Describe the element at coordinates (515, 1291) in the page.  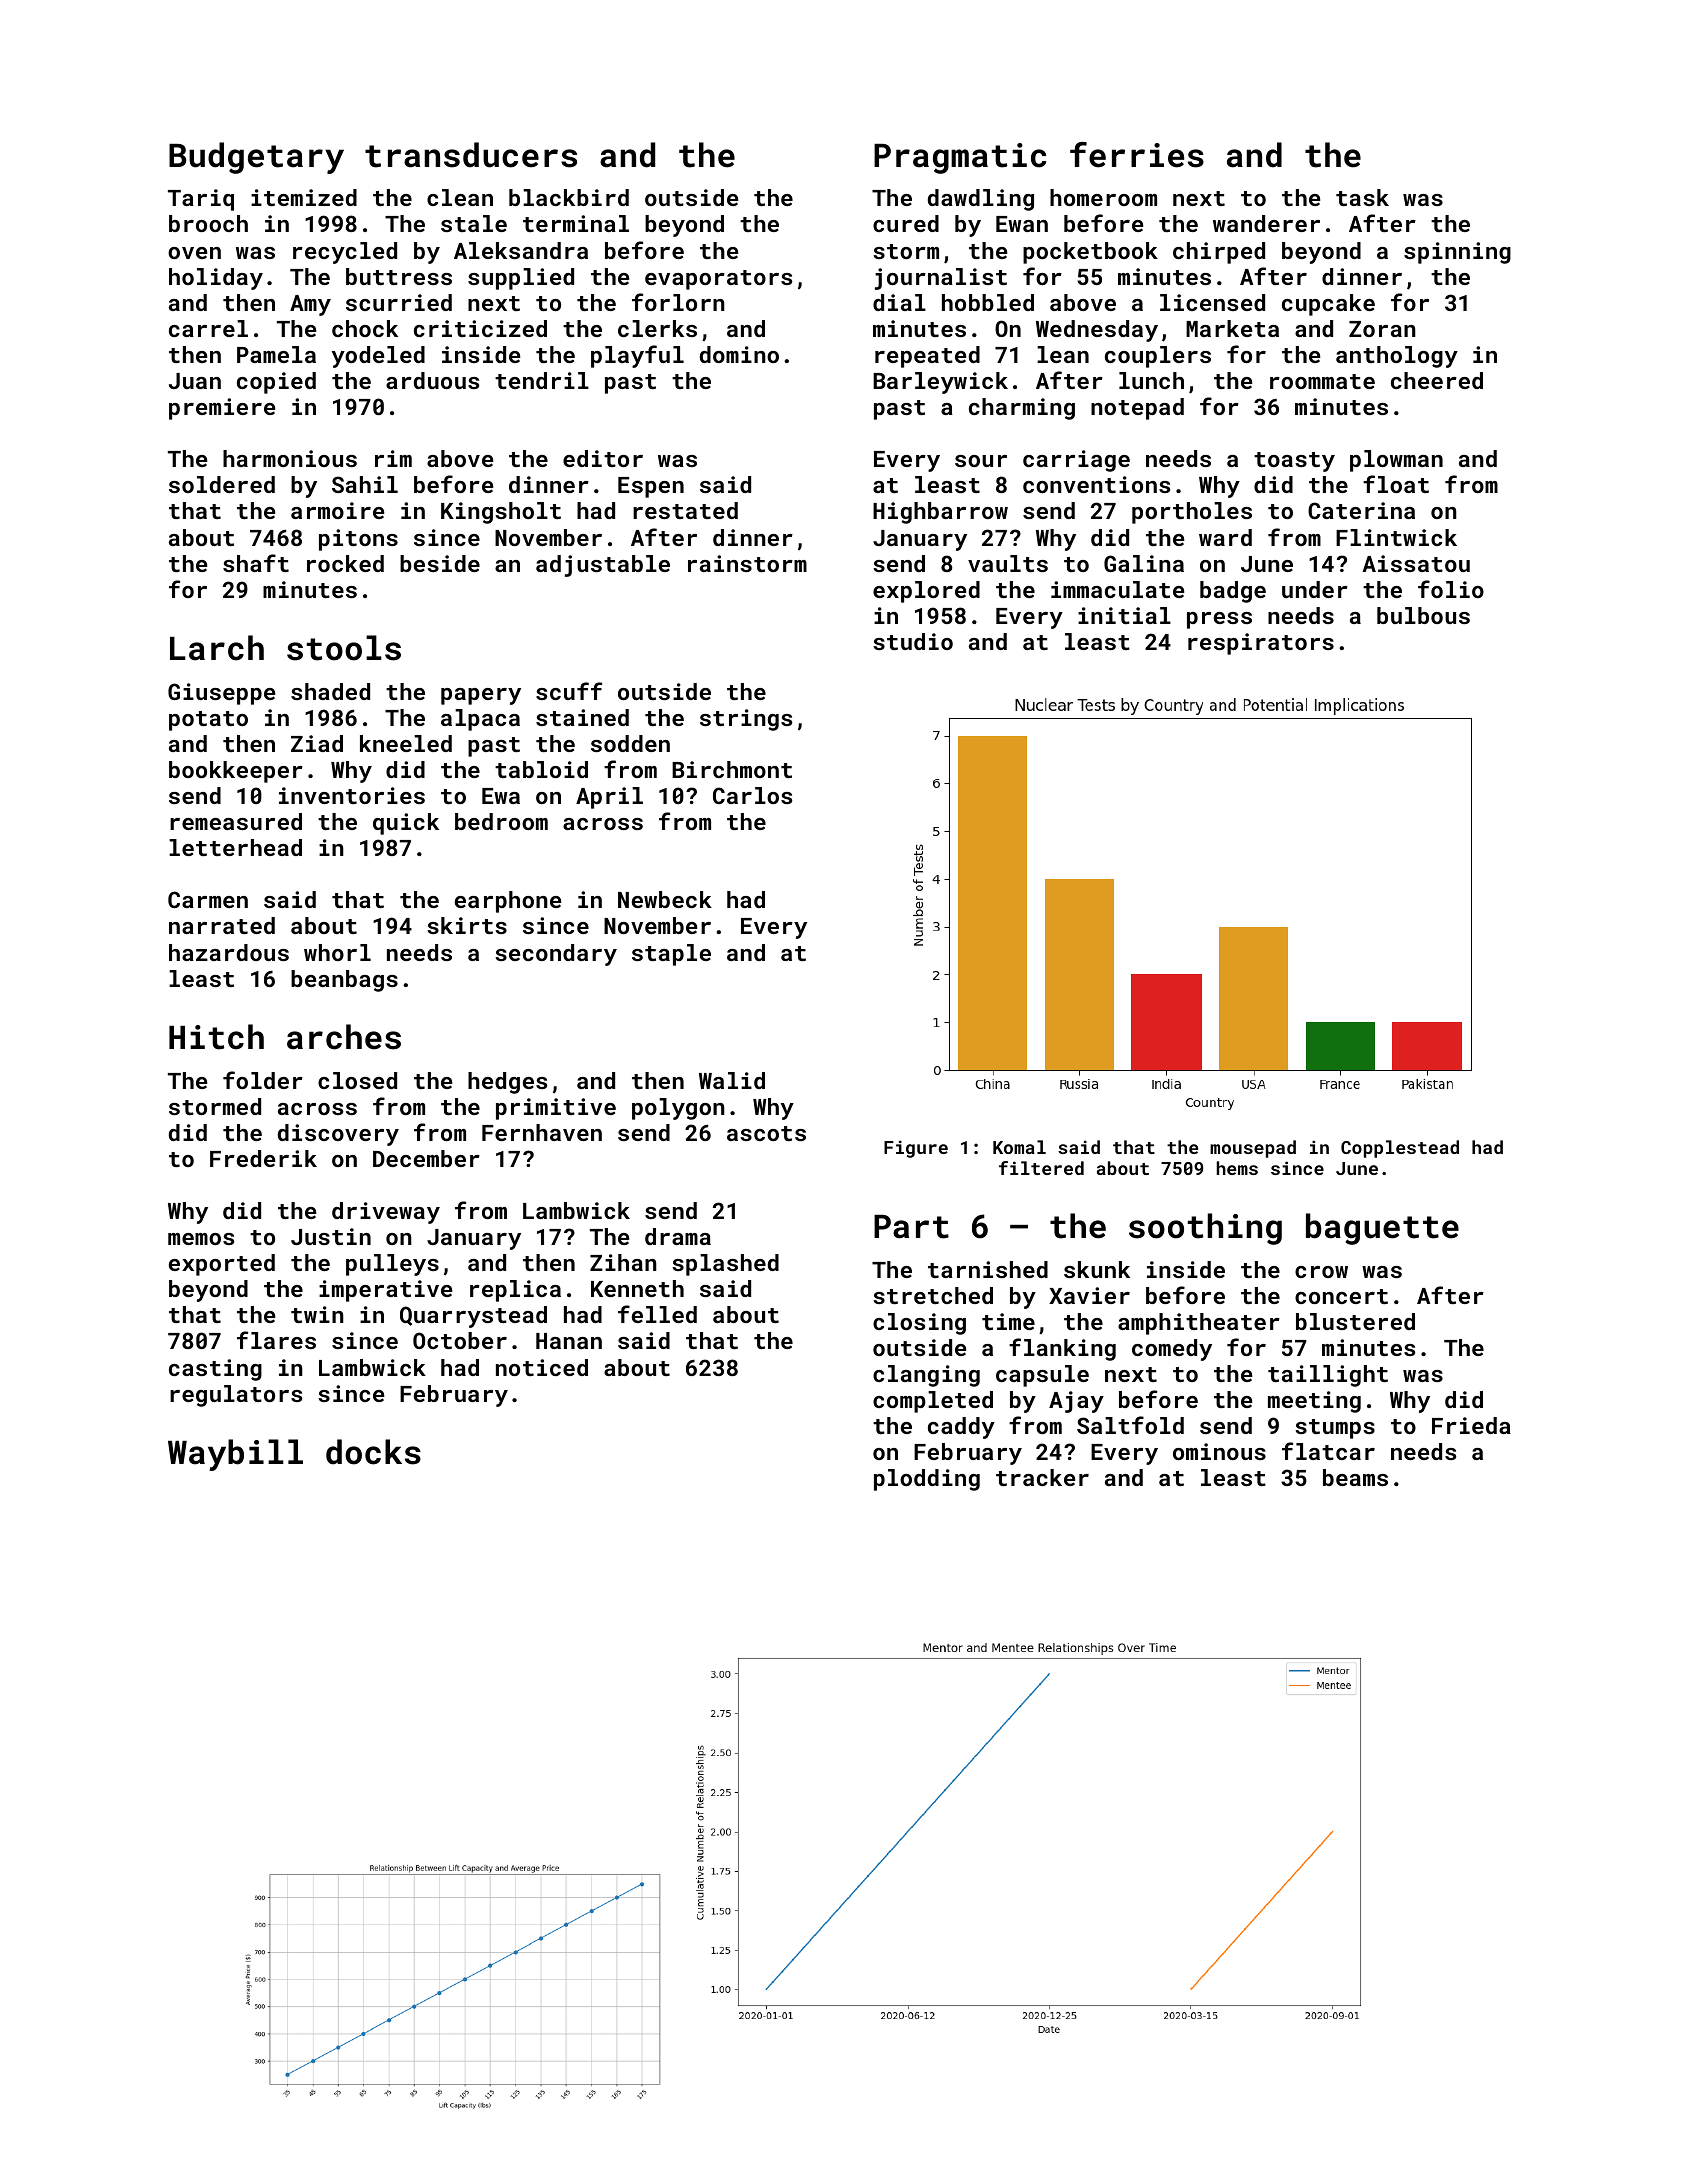
I see `replica` at that location.
